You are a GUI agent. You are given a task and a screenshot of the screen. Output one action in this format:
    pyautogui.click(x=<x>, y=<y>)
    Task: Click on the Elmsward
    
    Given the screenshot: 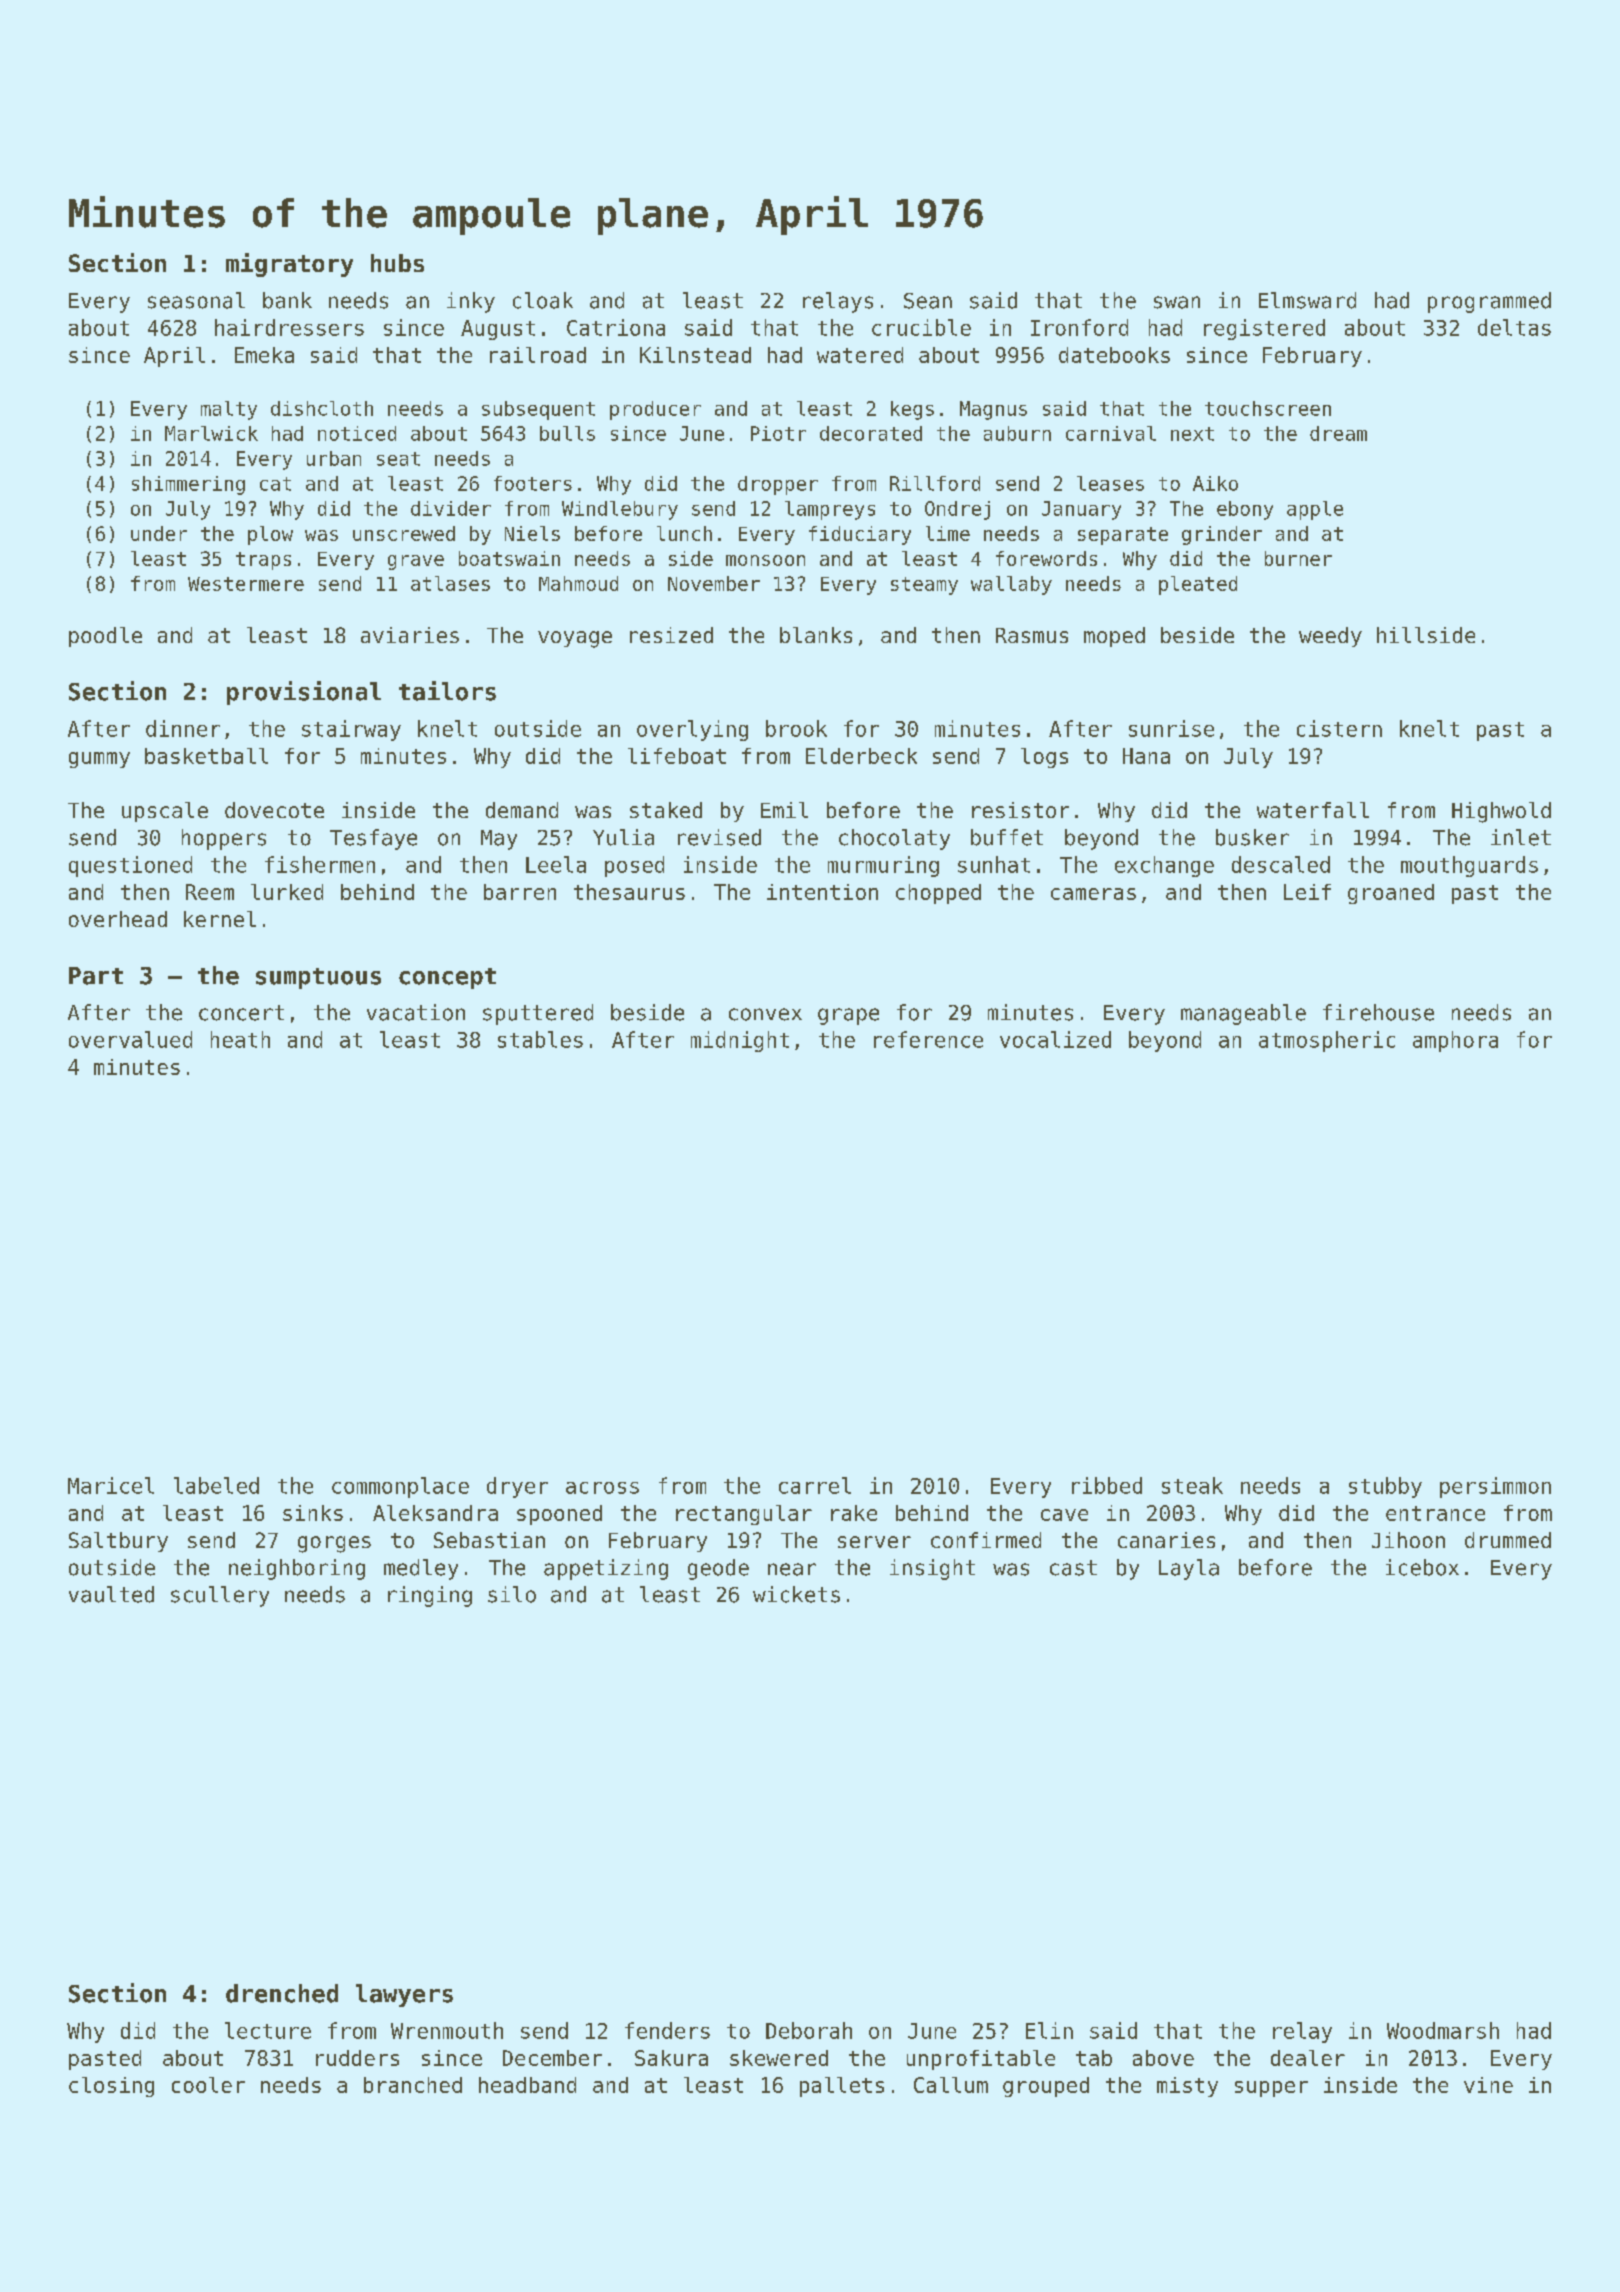 What is the action you would take?
    pyautogui.click(x=1307, y=300)
